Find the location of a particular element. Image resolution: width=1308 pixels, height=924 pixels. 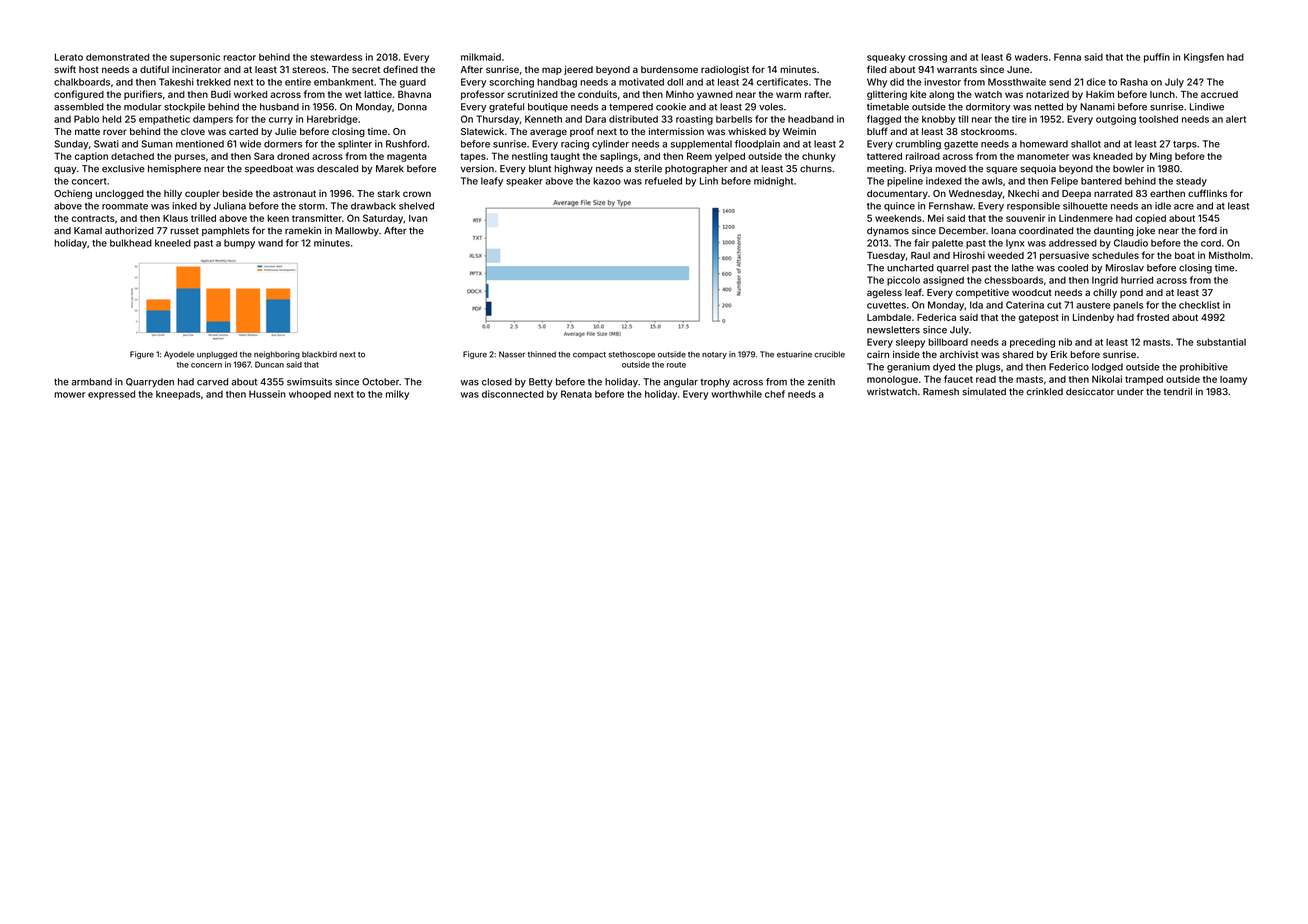

puffin is located at coordinates (1157, 58).
